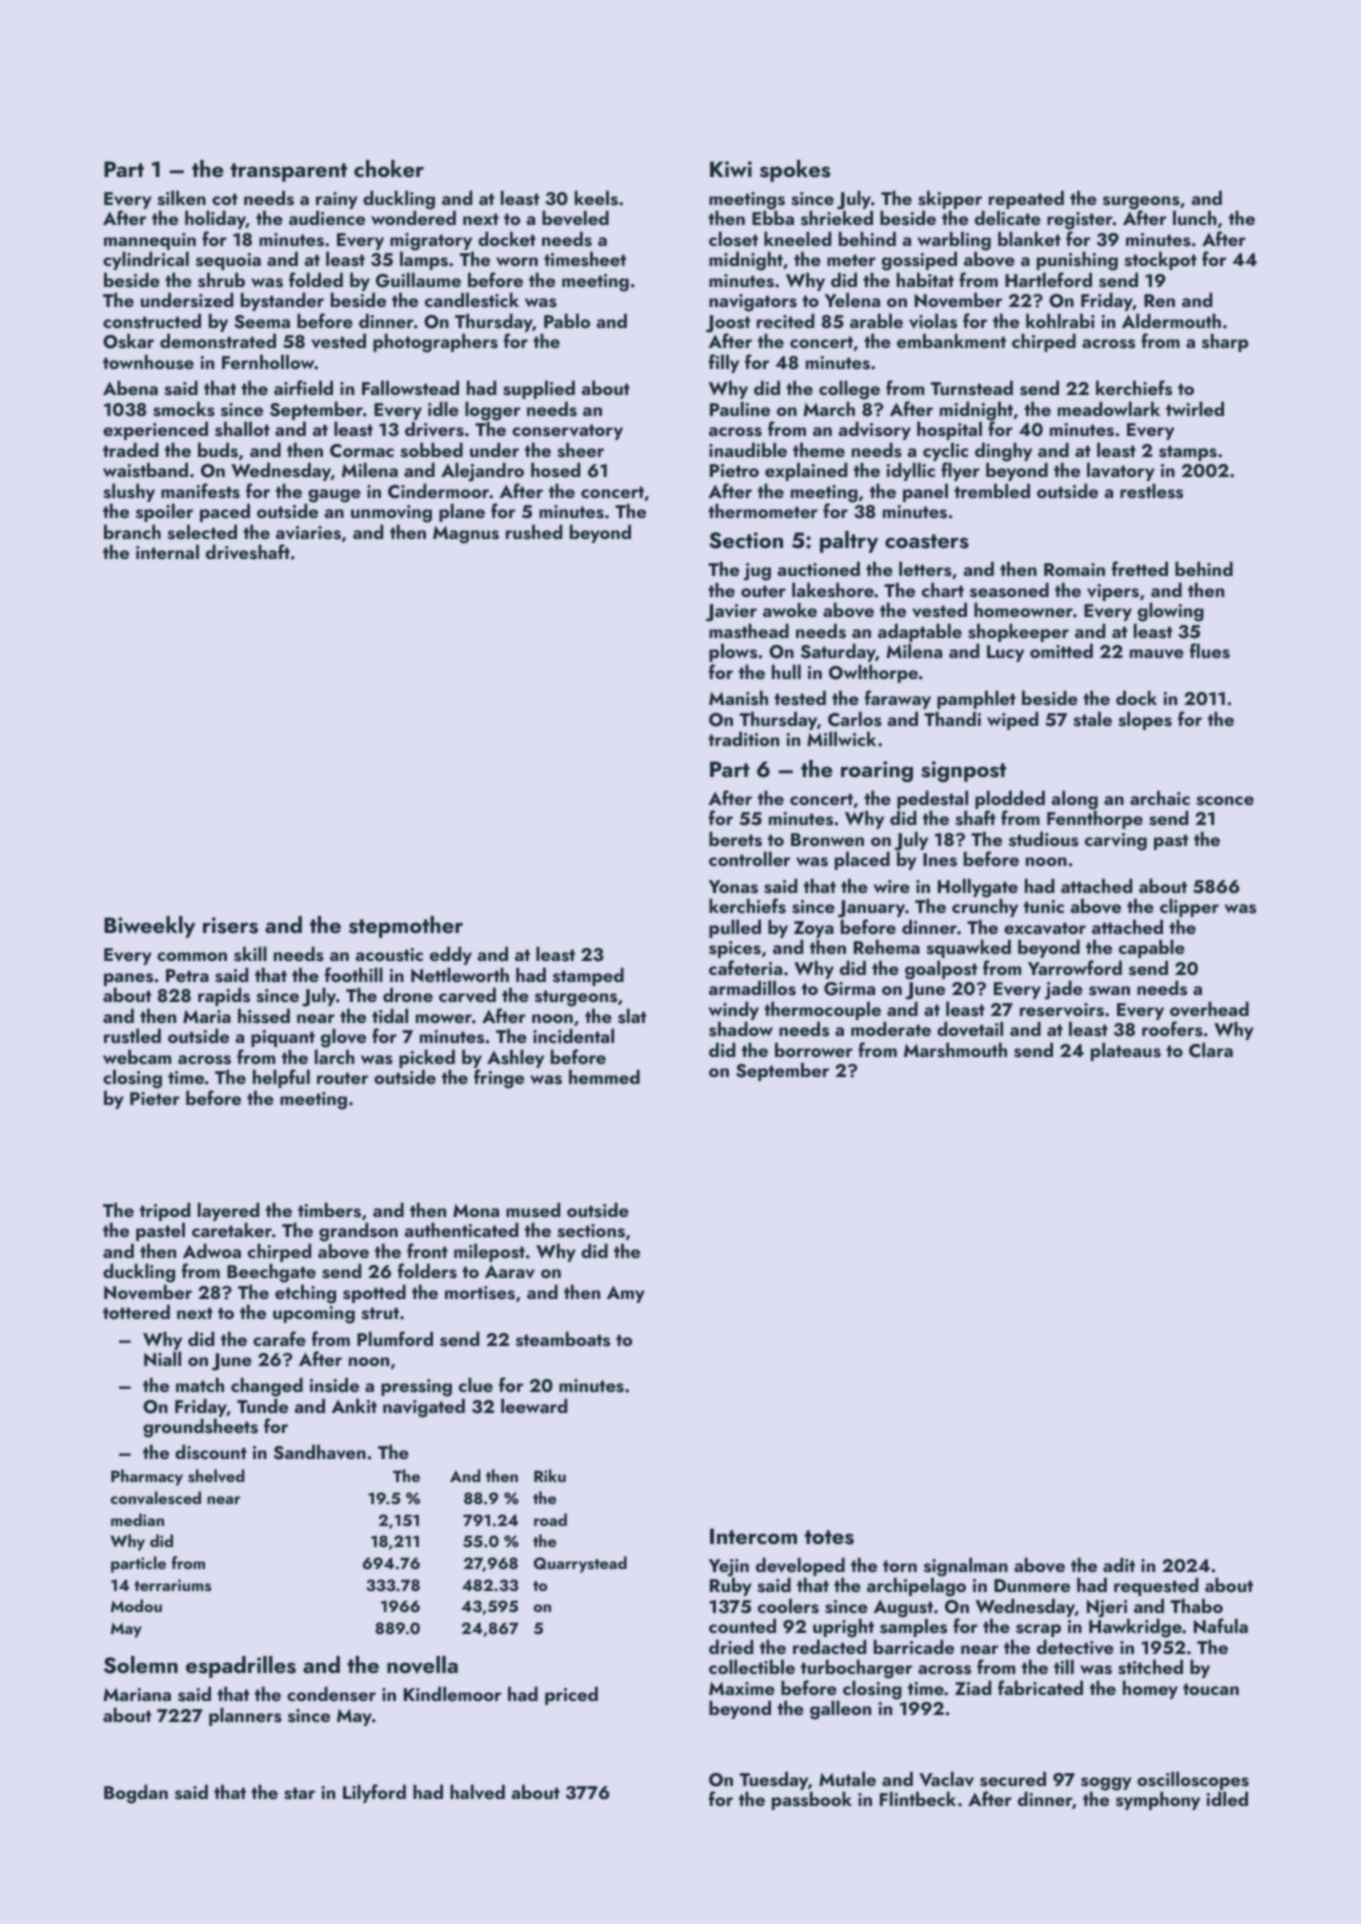 The image size is (1361, 1924). Describe the element at coordinates (735, 839) in the screenshot. I see `berets` at that location.
